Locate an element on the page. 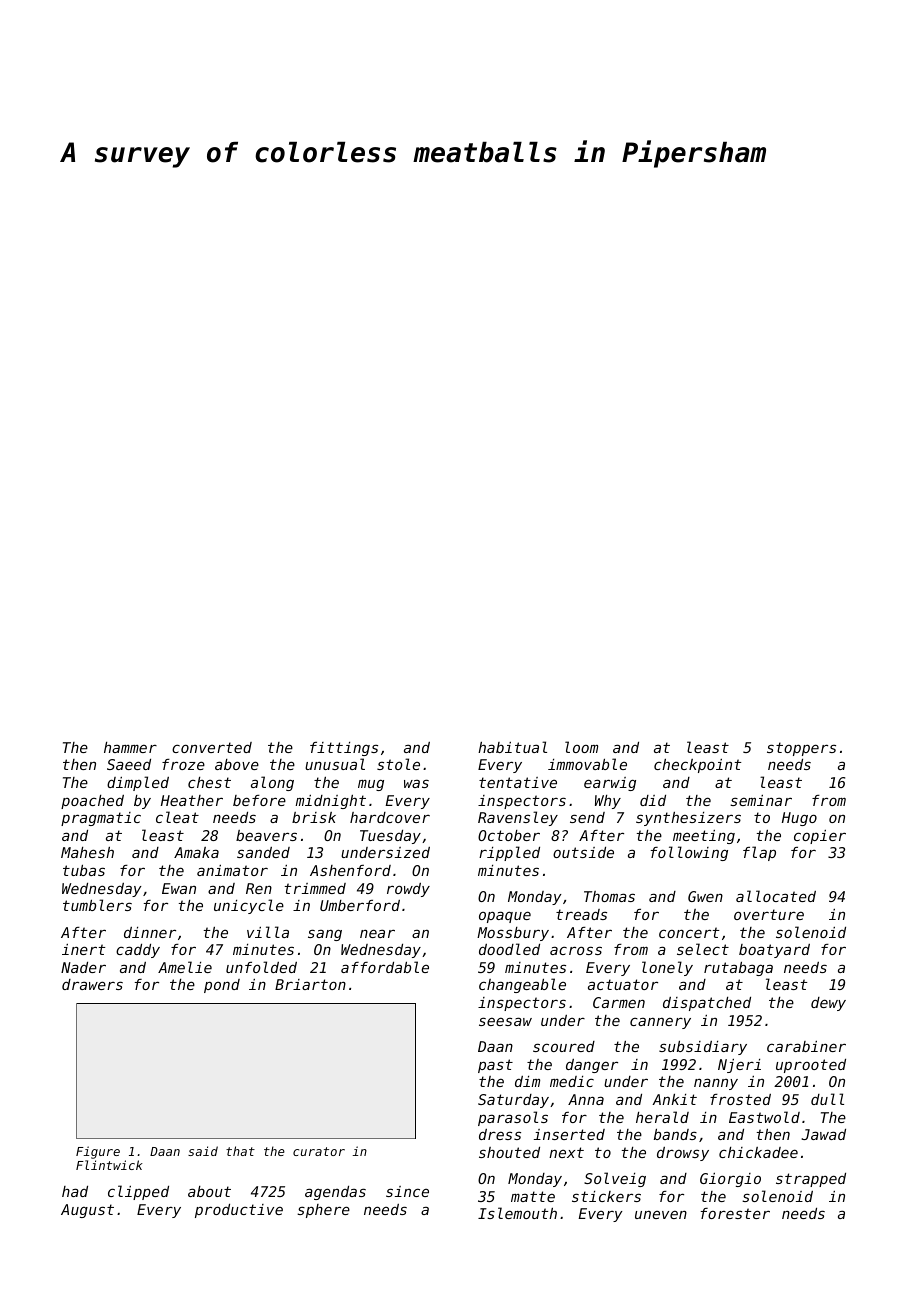  August is located at coordinates (87, 1211).
